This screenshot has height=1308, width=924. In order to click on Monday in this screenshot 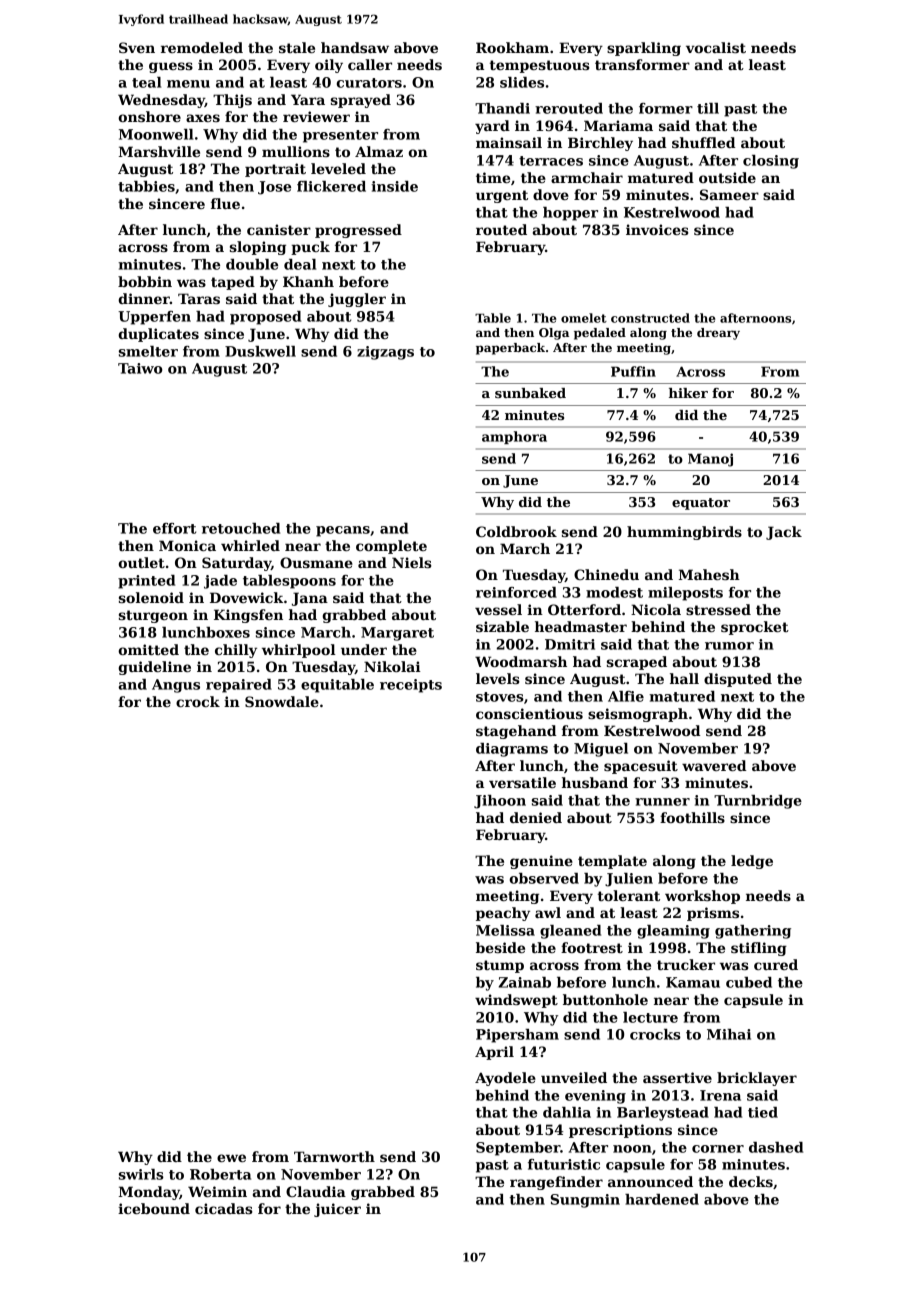, I will do `click(149, 1193)`.
